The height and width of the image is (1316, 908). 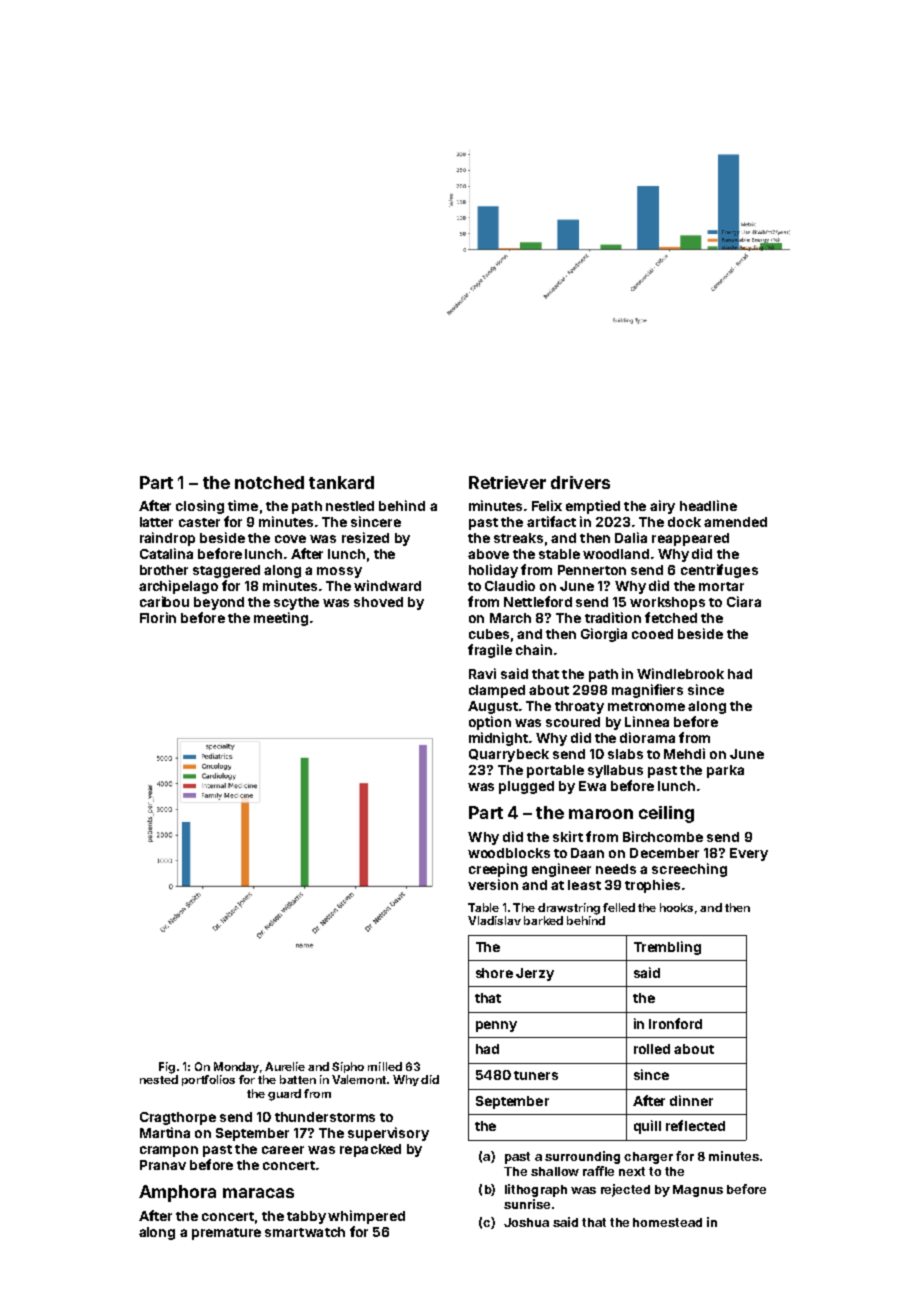 What do you see at coordinates (243, 505) in the image?
I see `time` at bounding box center [243, 505].
